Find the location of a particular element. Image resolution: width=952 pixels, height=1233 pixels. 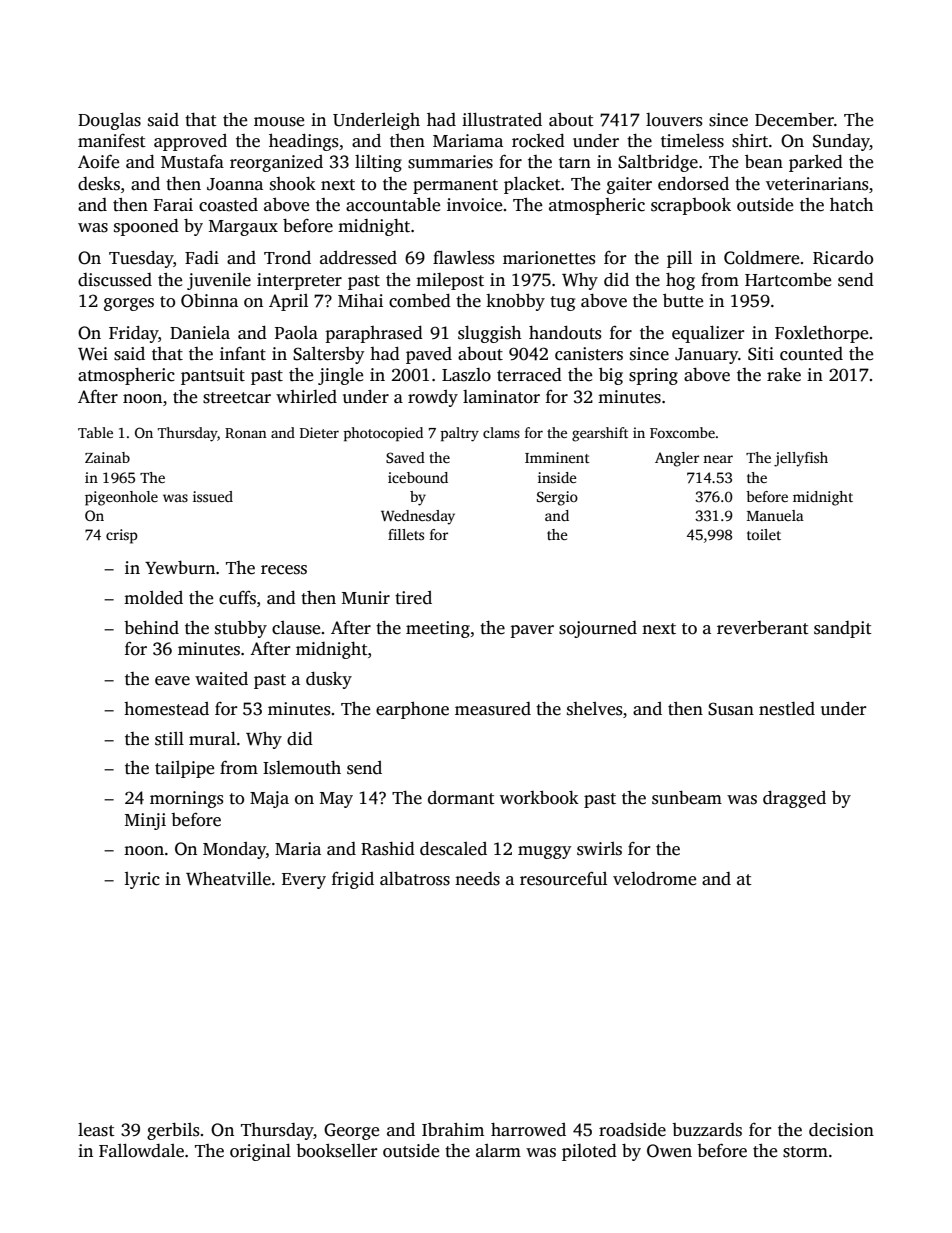

Sergio is located at coordinates (557, 498).
